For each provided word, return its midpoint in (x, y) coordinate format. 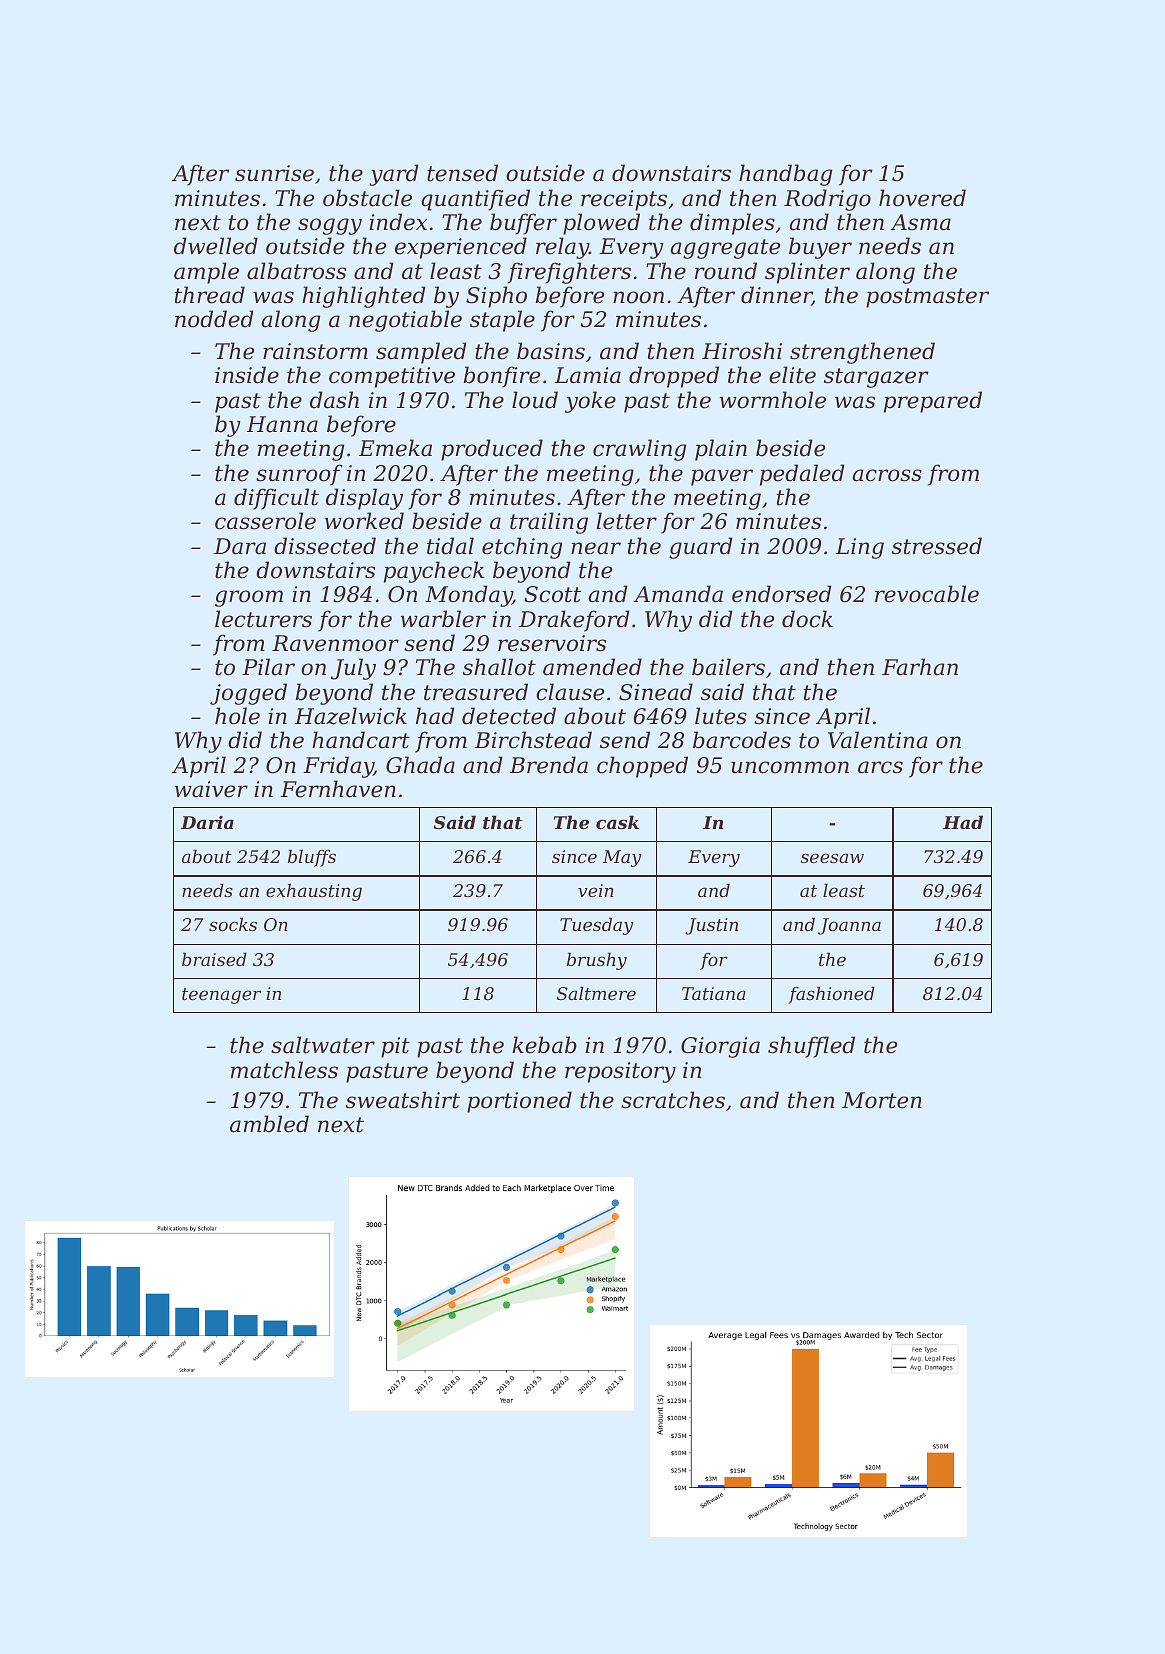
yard (394, 175)
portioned (519, 1102)
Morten (882, 1100)
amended (592, 667)
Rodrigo (827, 200)
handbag (785, 175)
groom (249, 598)
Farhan (920, 667)
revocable (927, 594)
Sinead (656, 692)
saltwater (323, 1045)
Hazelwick (351, 716)
